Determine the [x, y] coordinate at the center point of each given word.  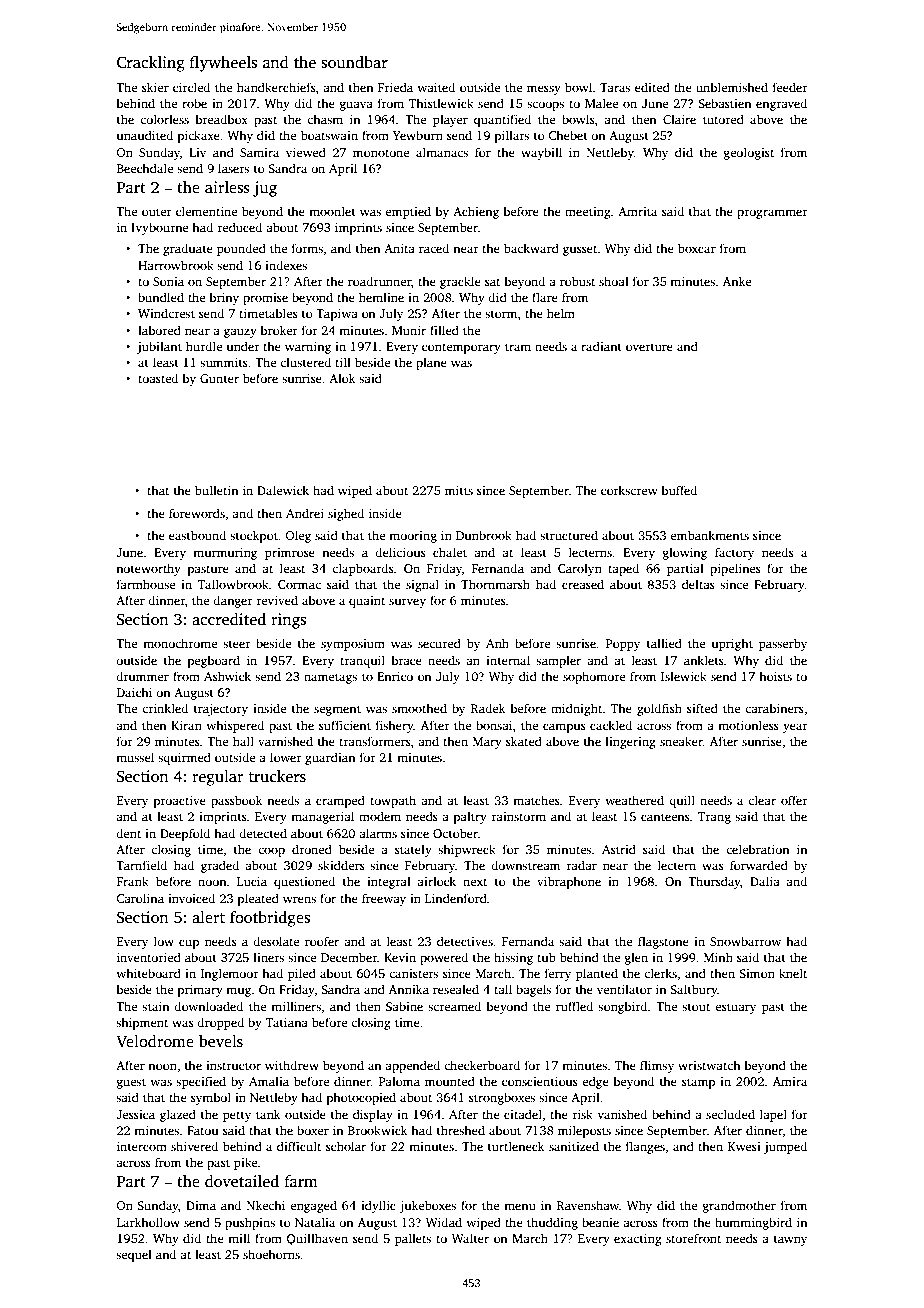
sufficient [345, 725]
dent [128, 833]
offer [794, 800]
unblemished [732, 87]
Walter [470, 1238]
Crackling [151, 64]
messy [544, 90]
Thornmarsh [495, 584]
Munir [409, 330]
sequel [134, 1255]
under [243, 346]
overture [649, 347]
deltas [698, 584]
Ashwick [227, 676]
